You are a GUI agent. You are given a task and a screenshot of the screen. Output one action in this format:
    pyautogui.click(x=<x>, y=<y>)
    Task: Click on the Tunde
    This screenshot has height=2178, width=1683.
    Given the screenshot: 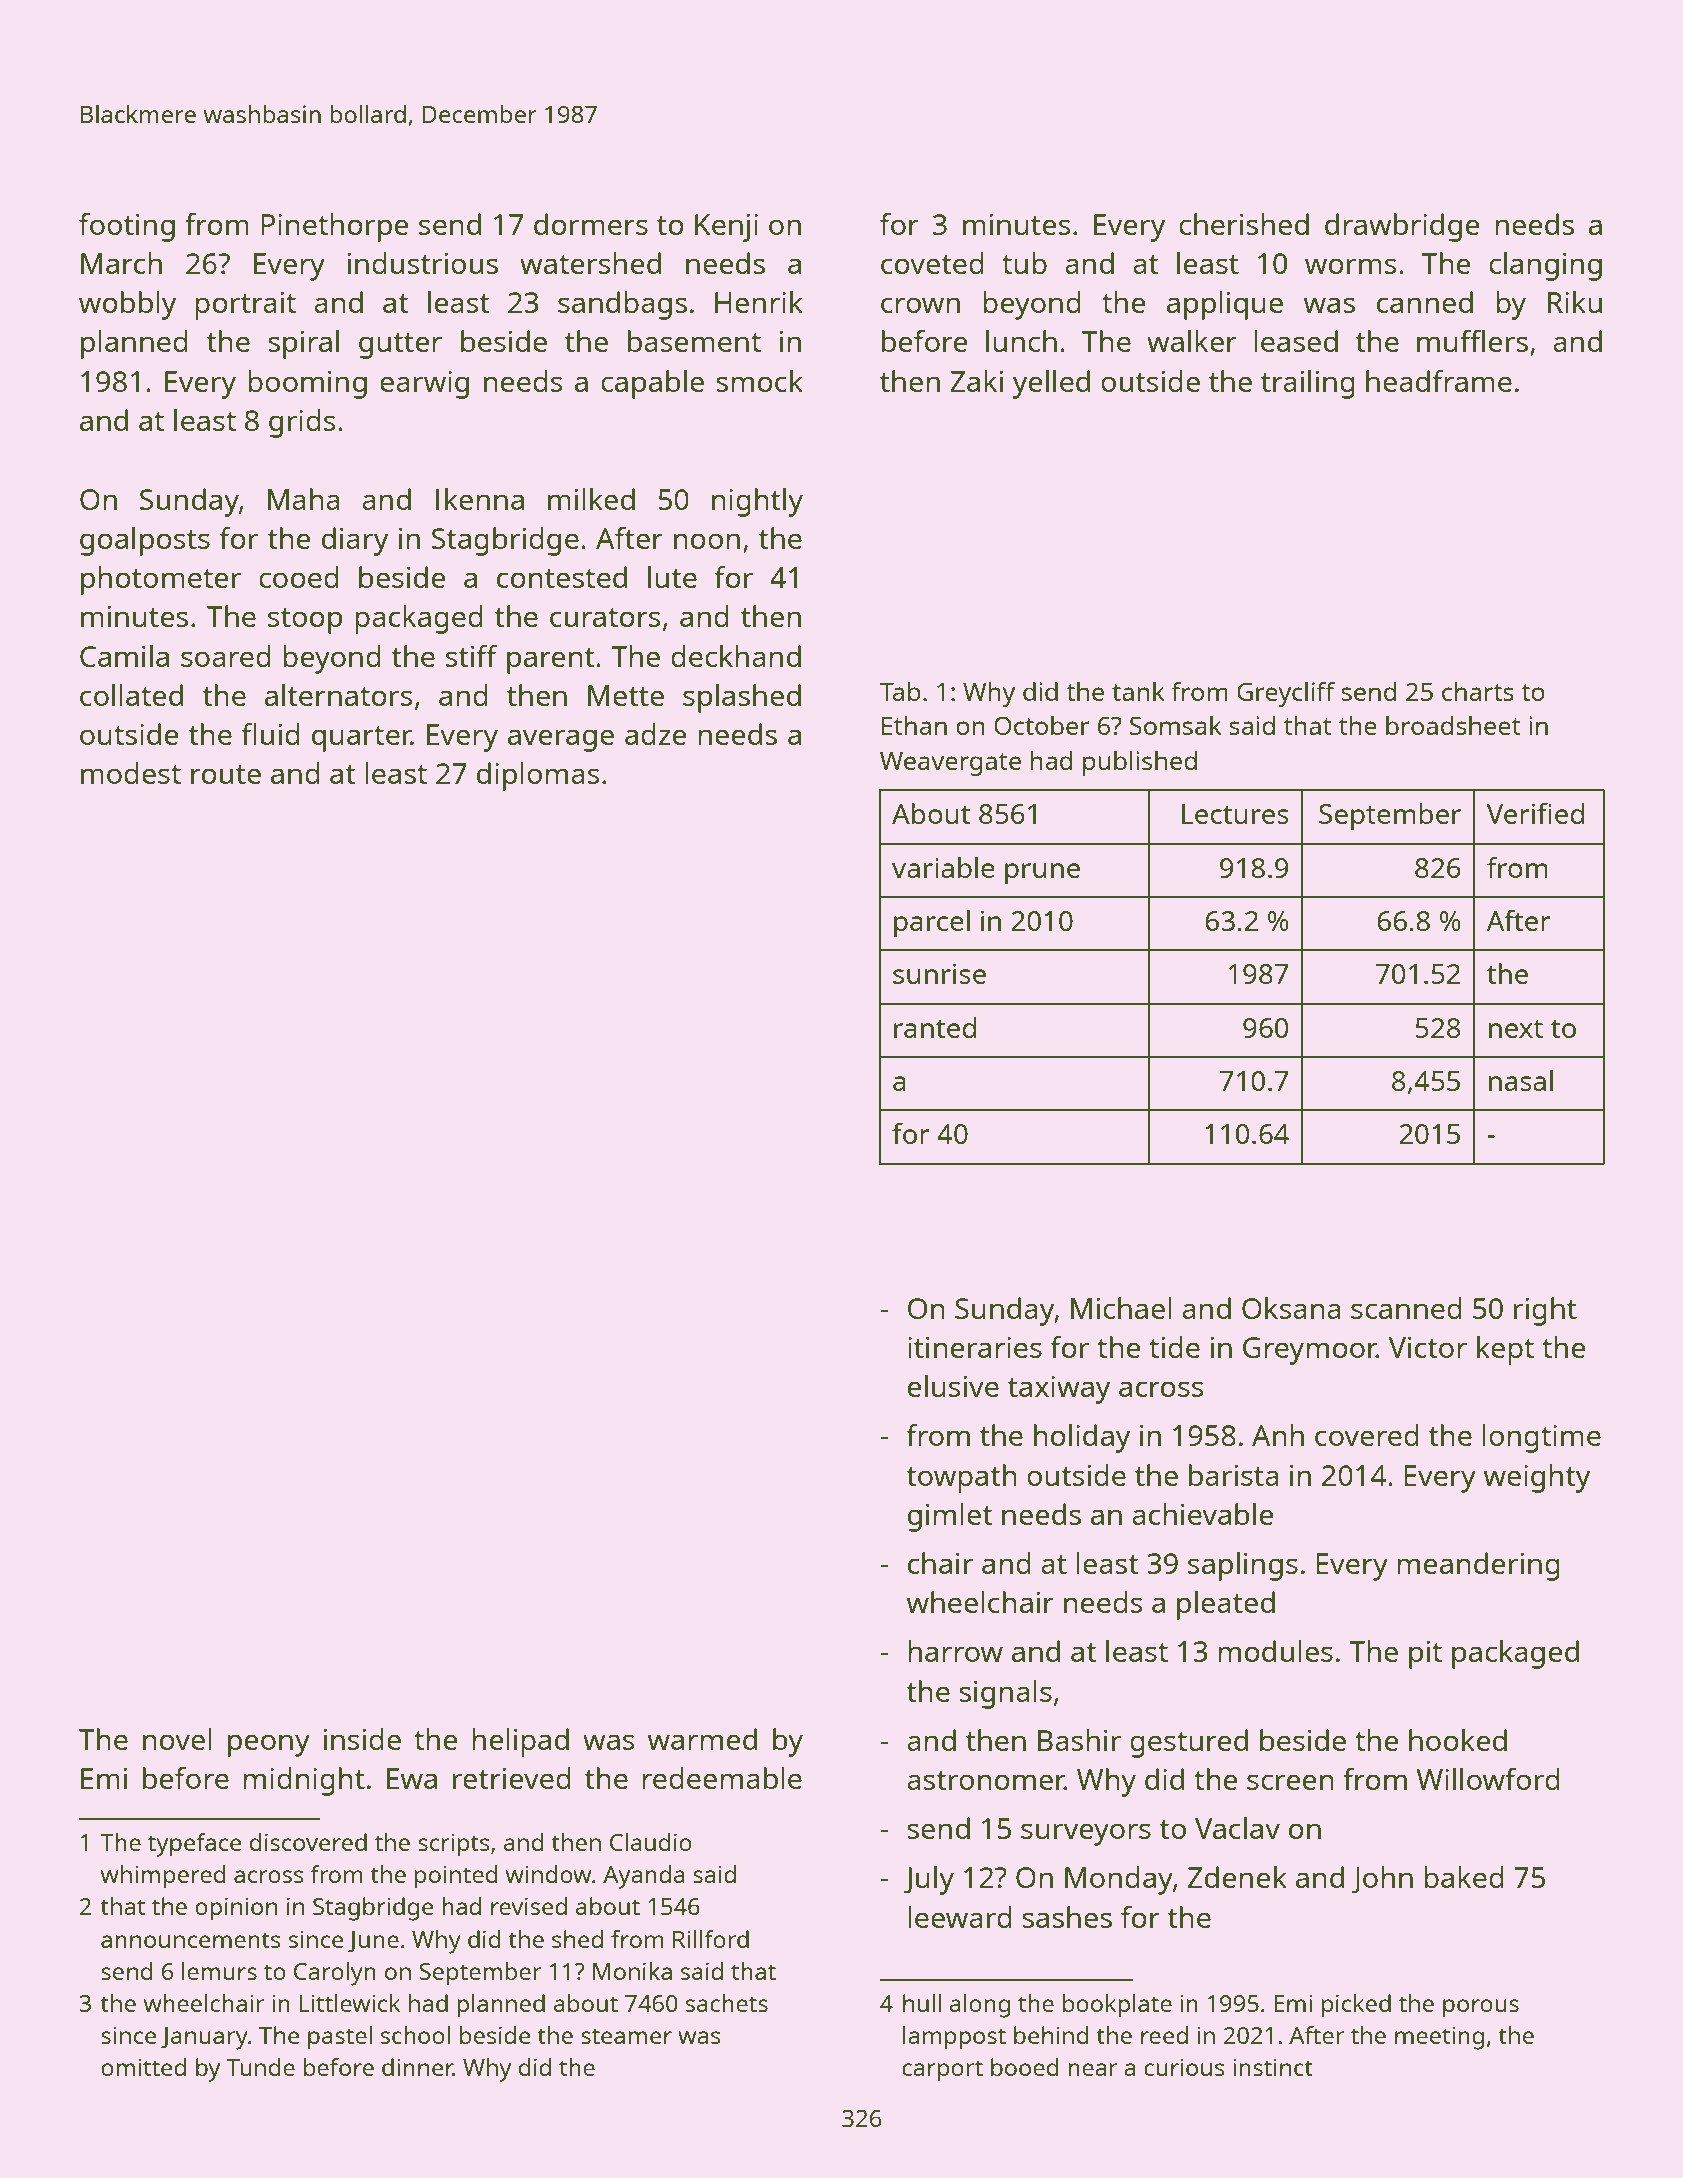 What is the action you would take?
    pyautogui.click(x=261, y=2067)
